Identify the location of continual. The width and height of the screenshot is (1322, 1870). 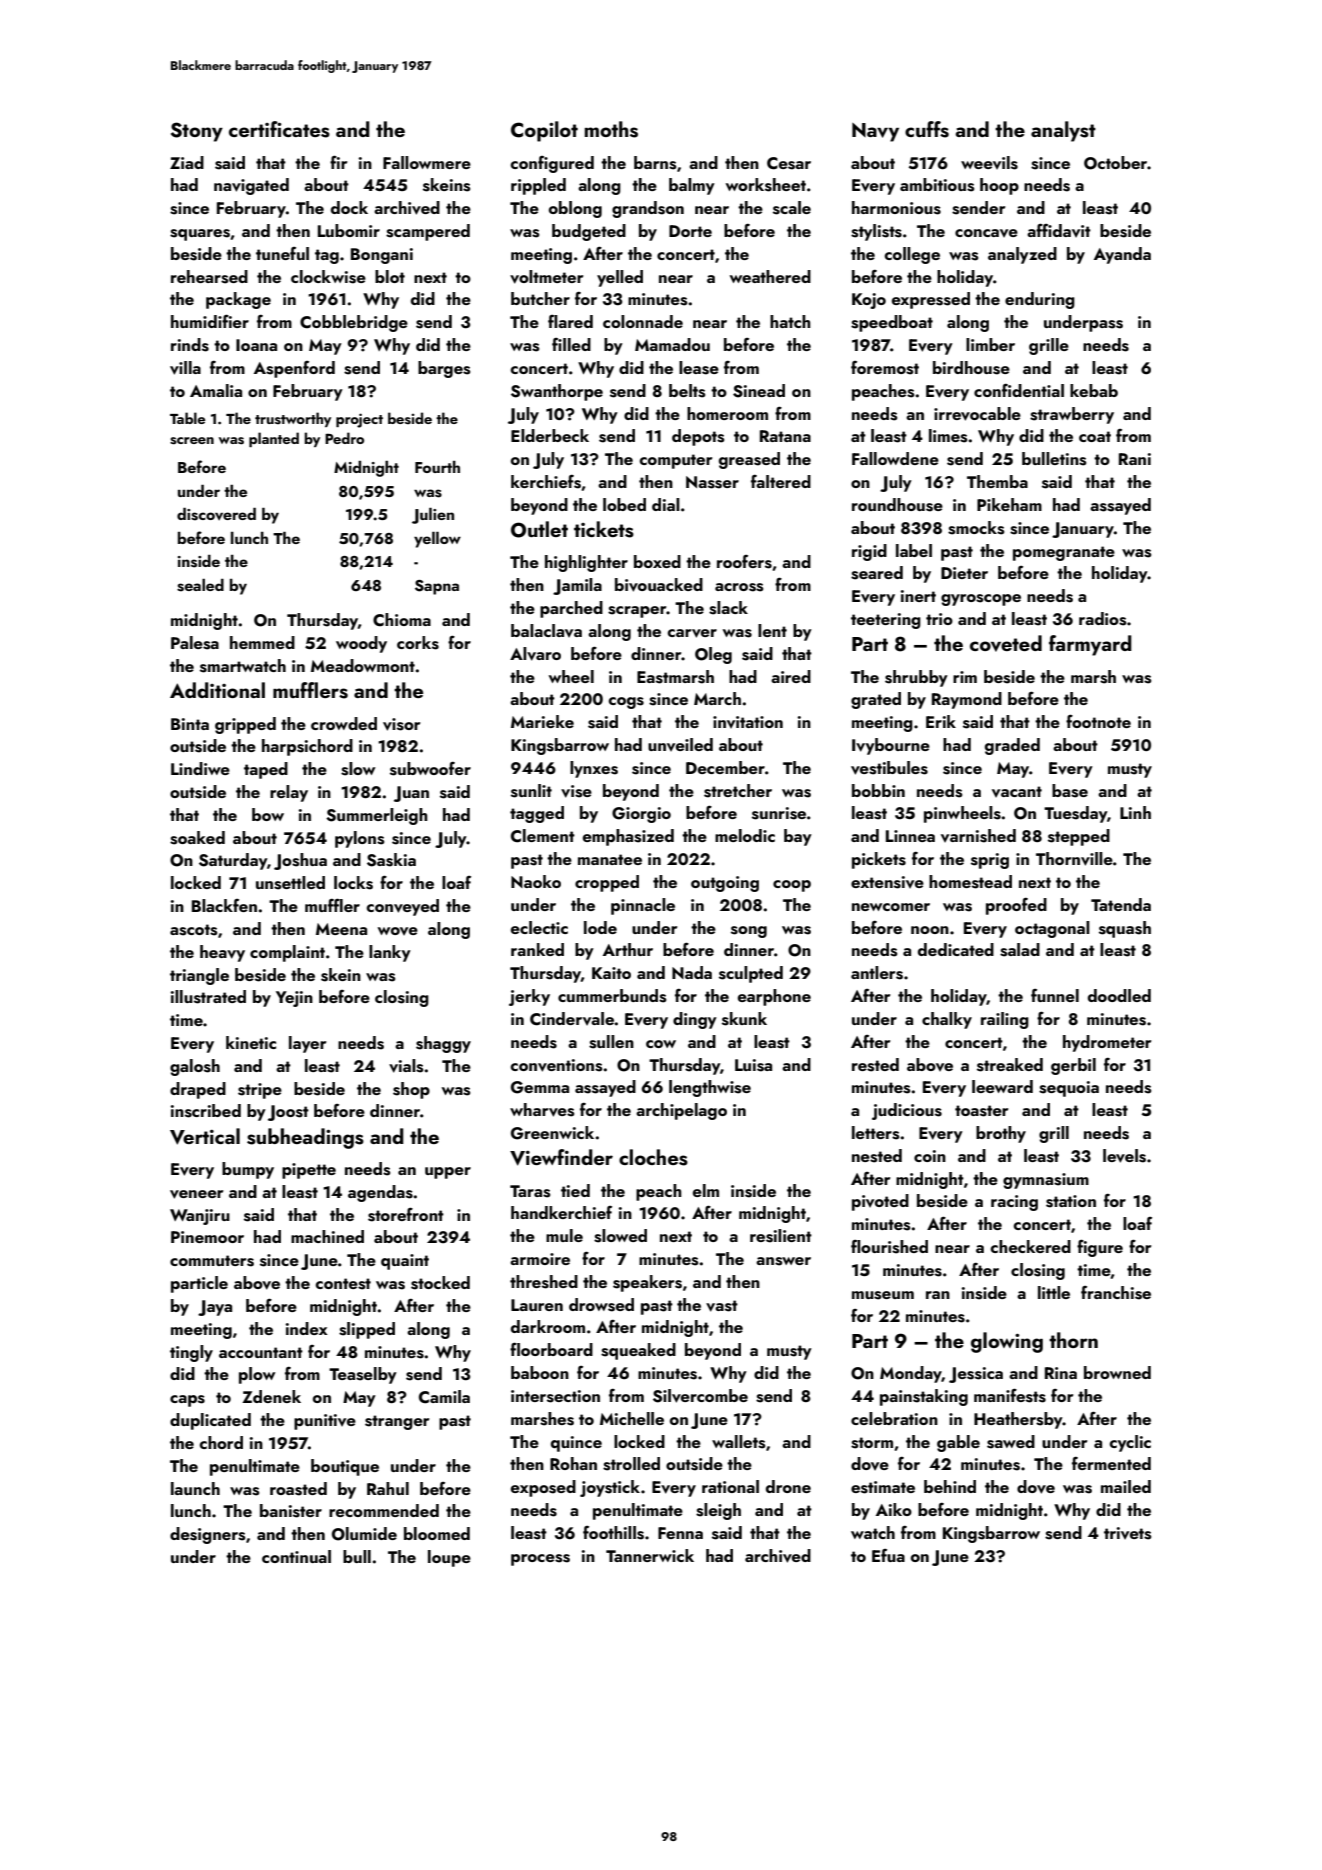
(296, 1556).
